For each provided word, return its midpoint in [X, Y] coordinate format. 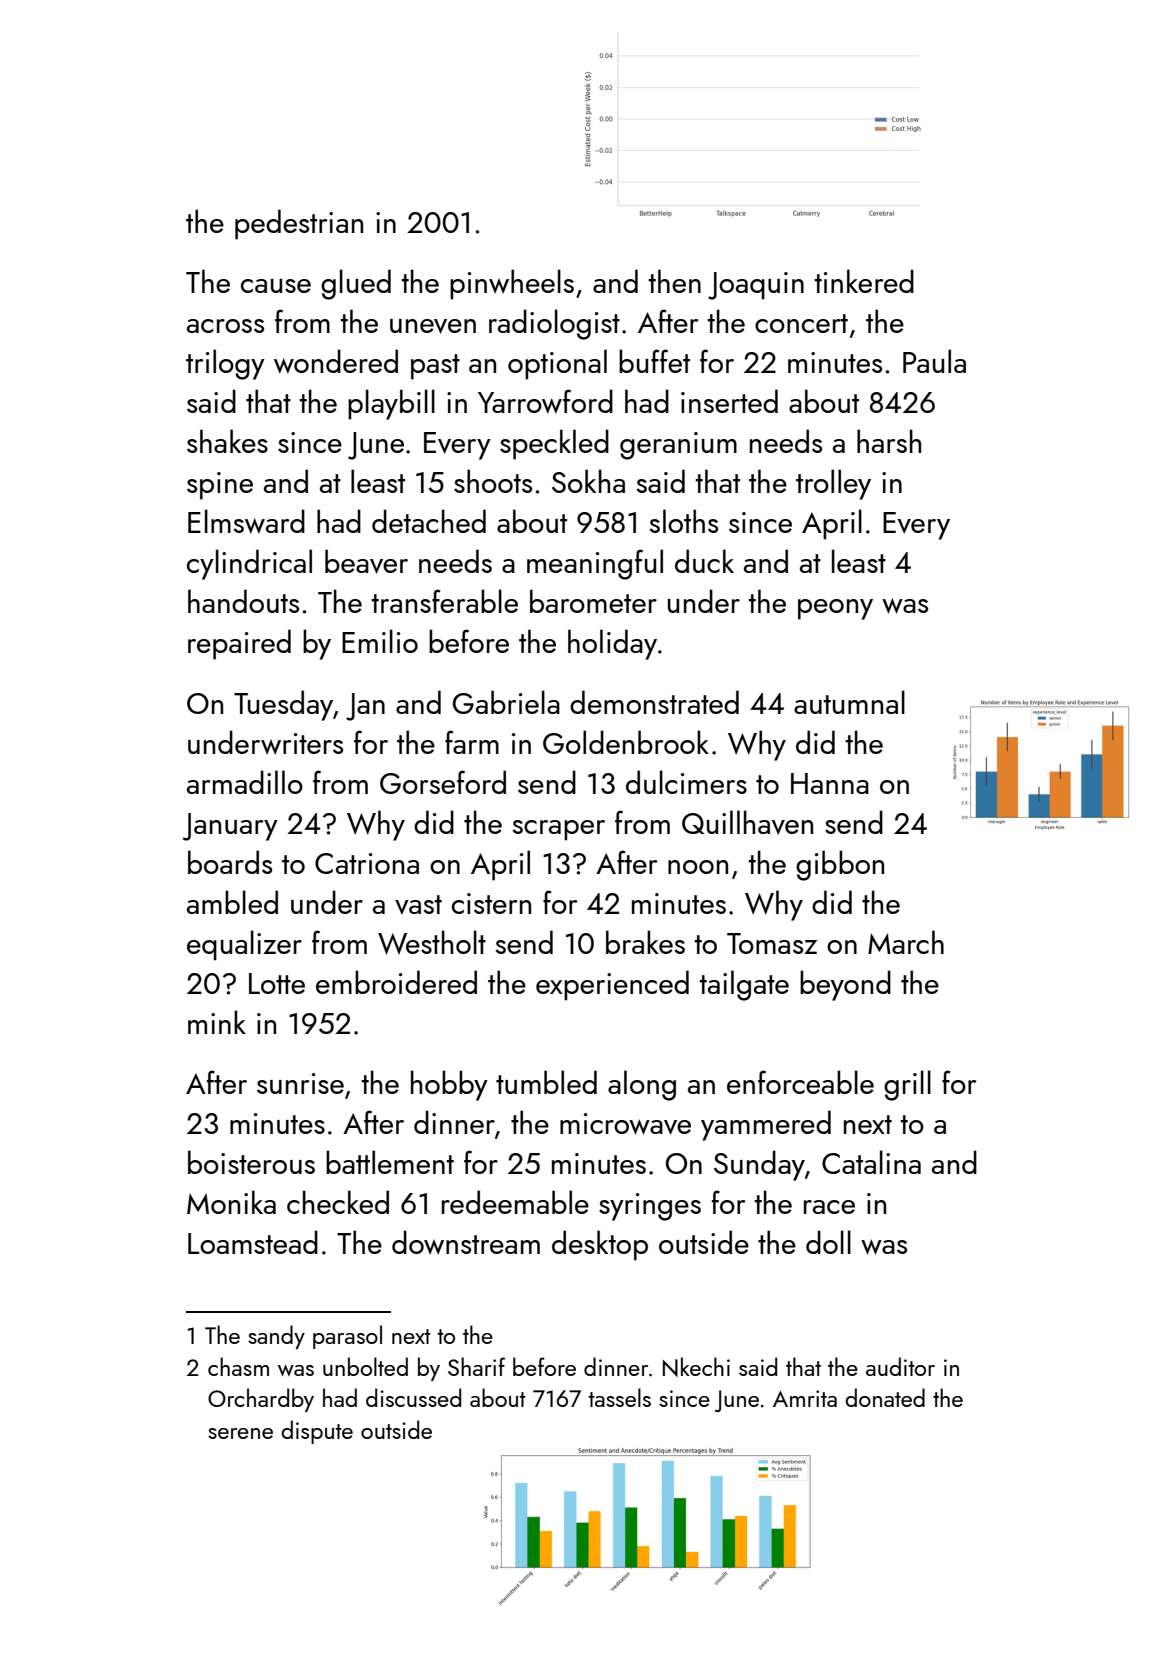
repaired [239, 644]
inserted [729, 401]
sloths [683, 521]
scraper [558, 830]
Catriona [367, 863]
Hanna [830, 783]
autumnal [849, 702]
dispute [317, 1432]
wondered [336, 361]
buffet [654, 361]
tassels [619, 1397]
